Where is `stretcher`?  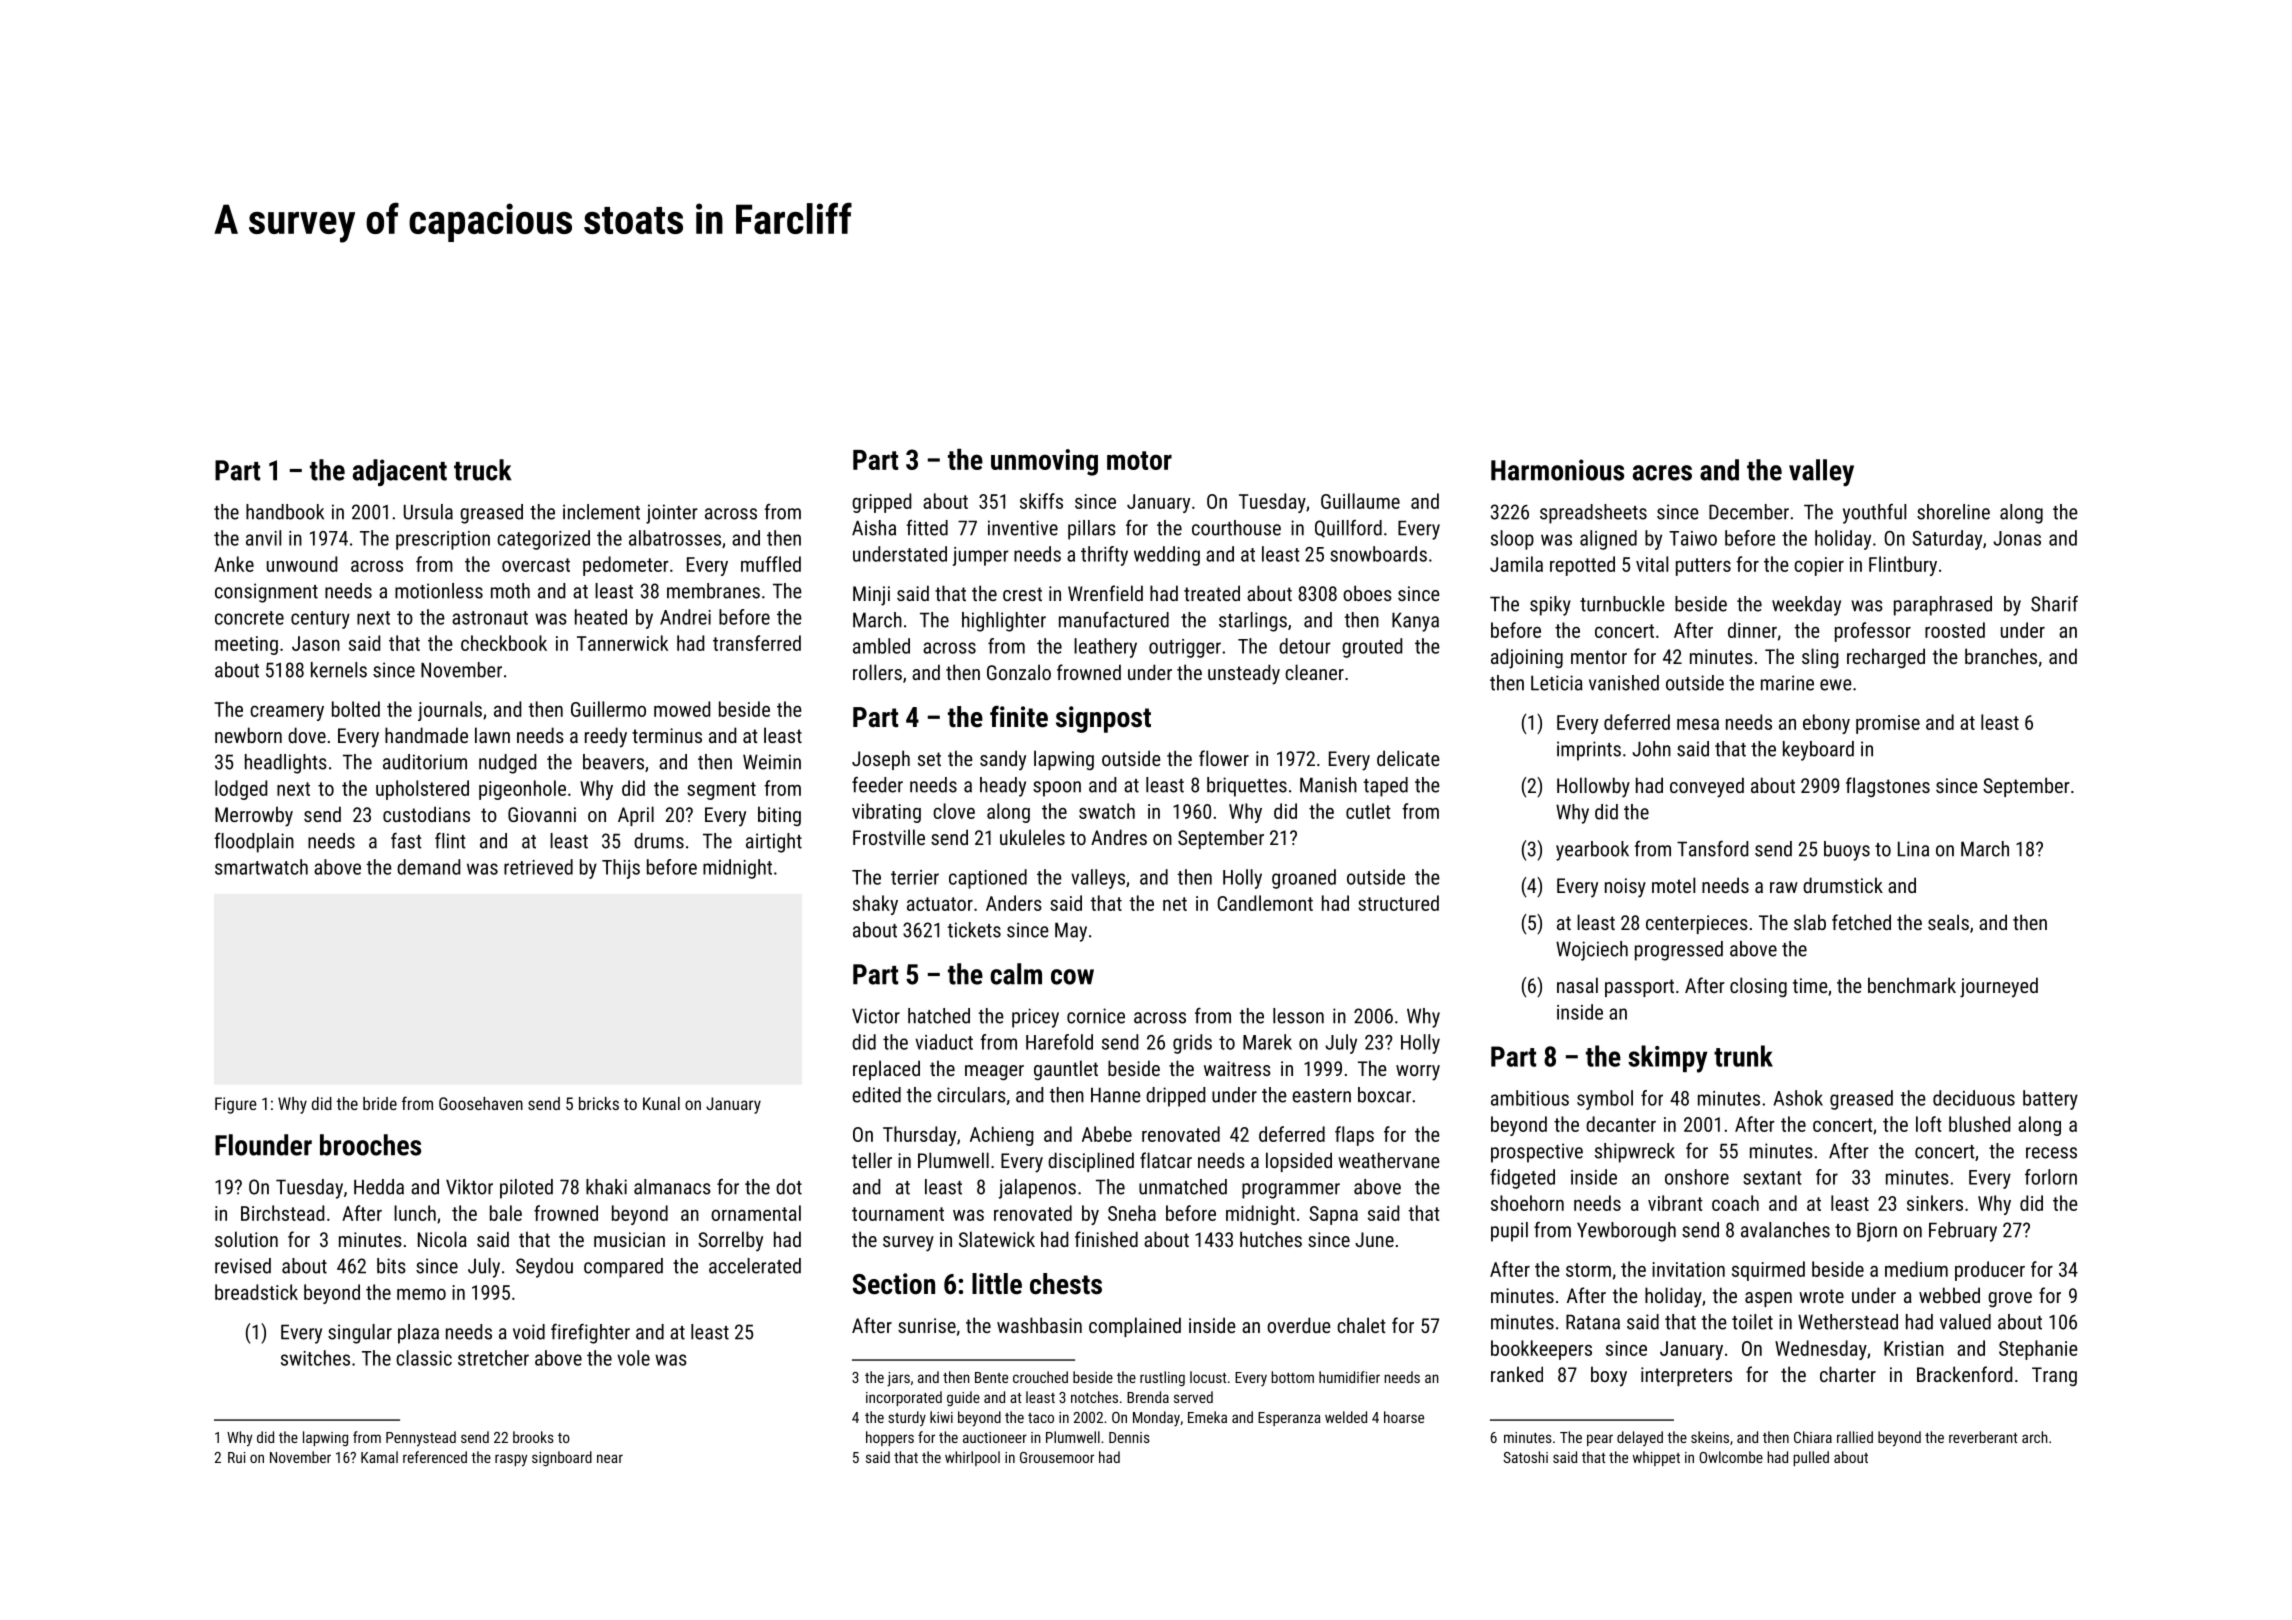
stretcher is located at coordinates (493, 1358).
